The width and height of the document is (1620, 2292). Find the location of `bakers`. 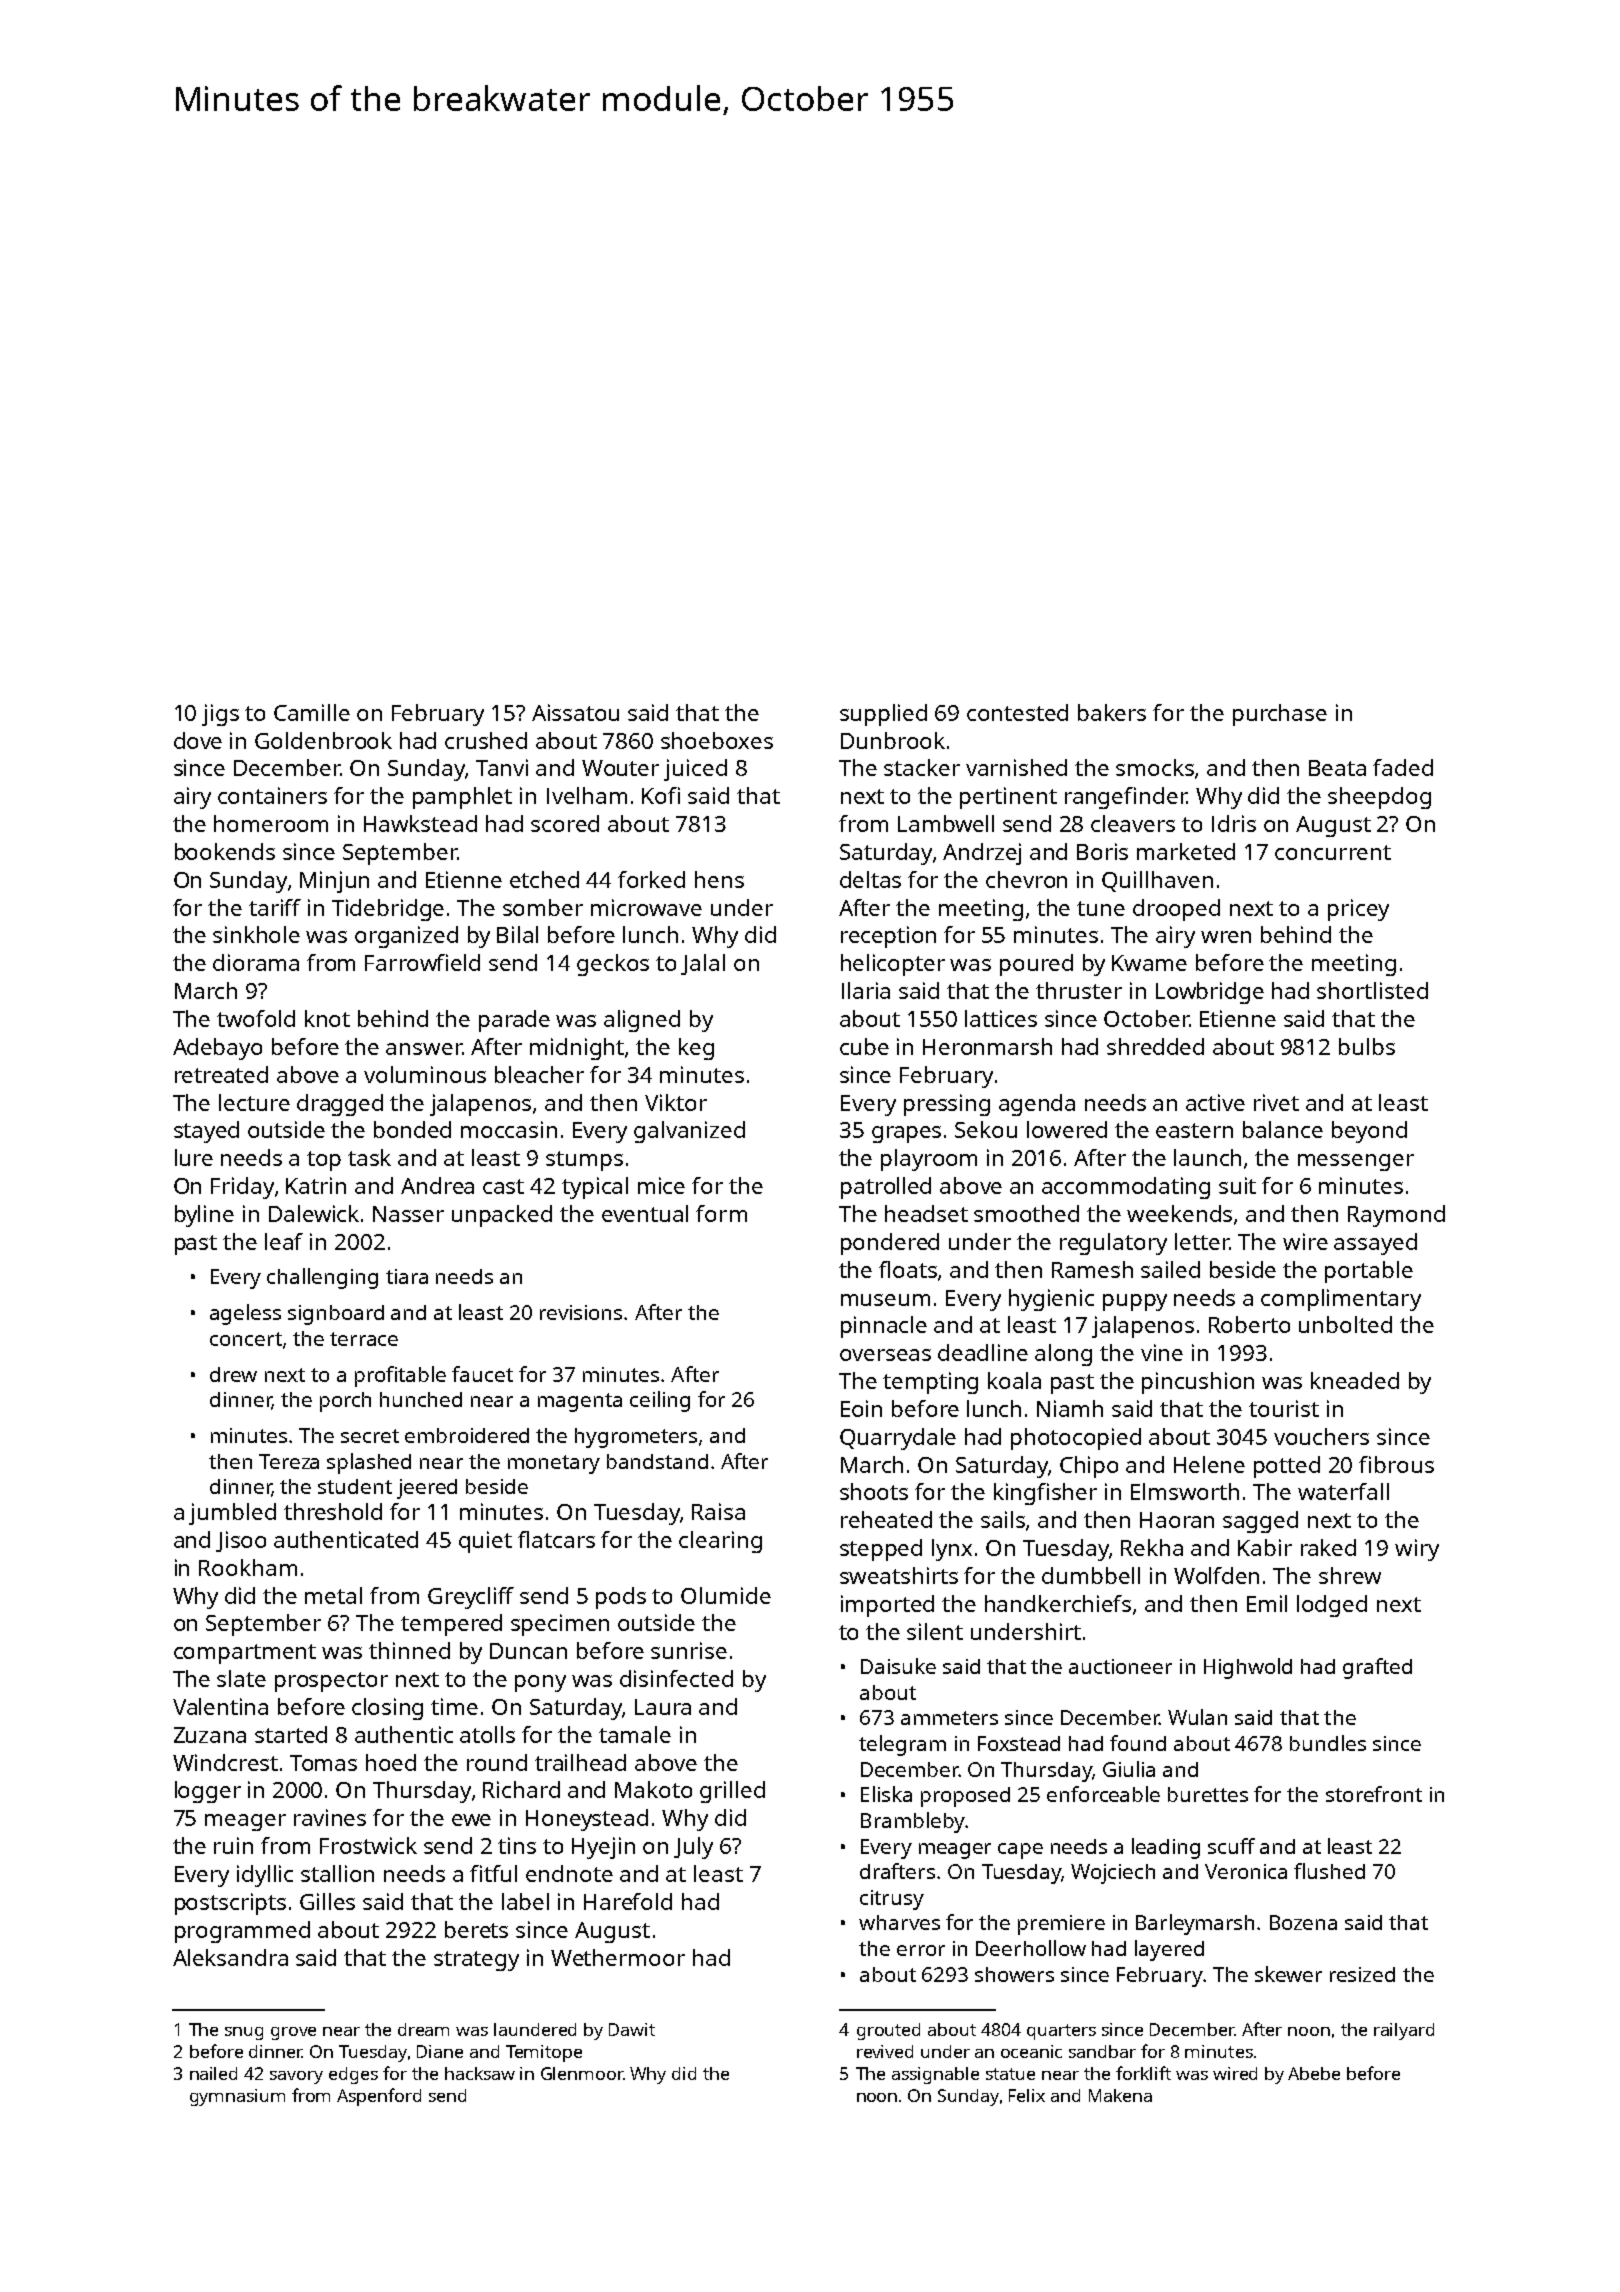

bakers is located at coordinates (1112, 712).
